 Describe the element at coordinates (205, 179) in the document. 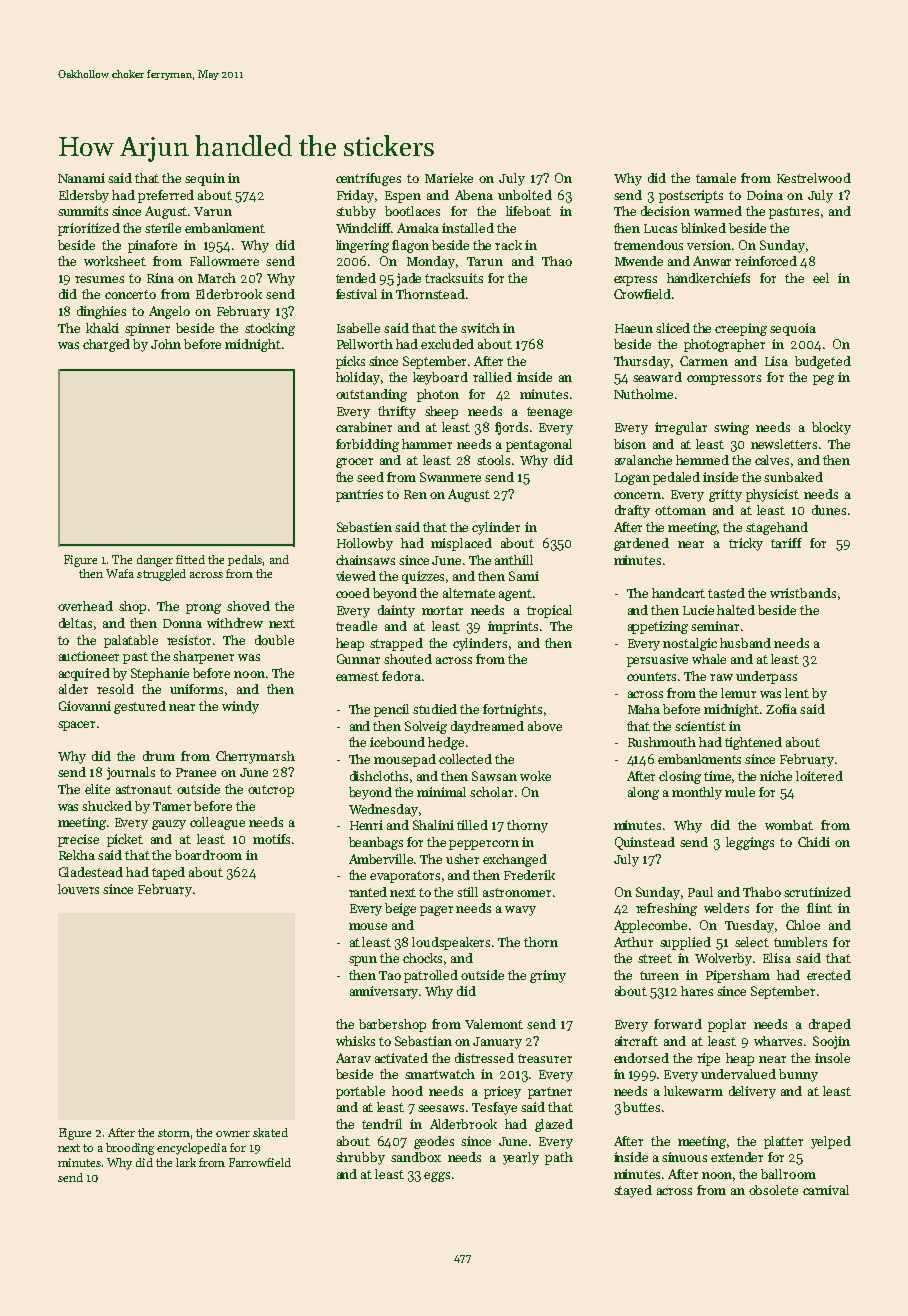

I see `sequin` at that location.
